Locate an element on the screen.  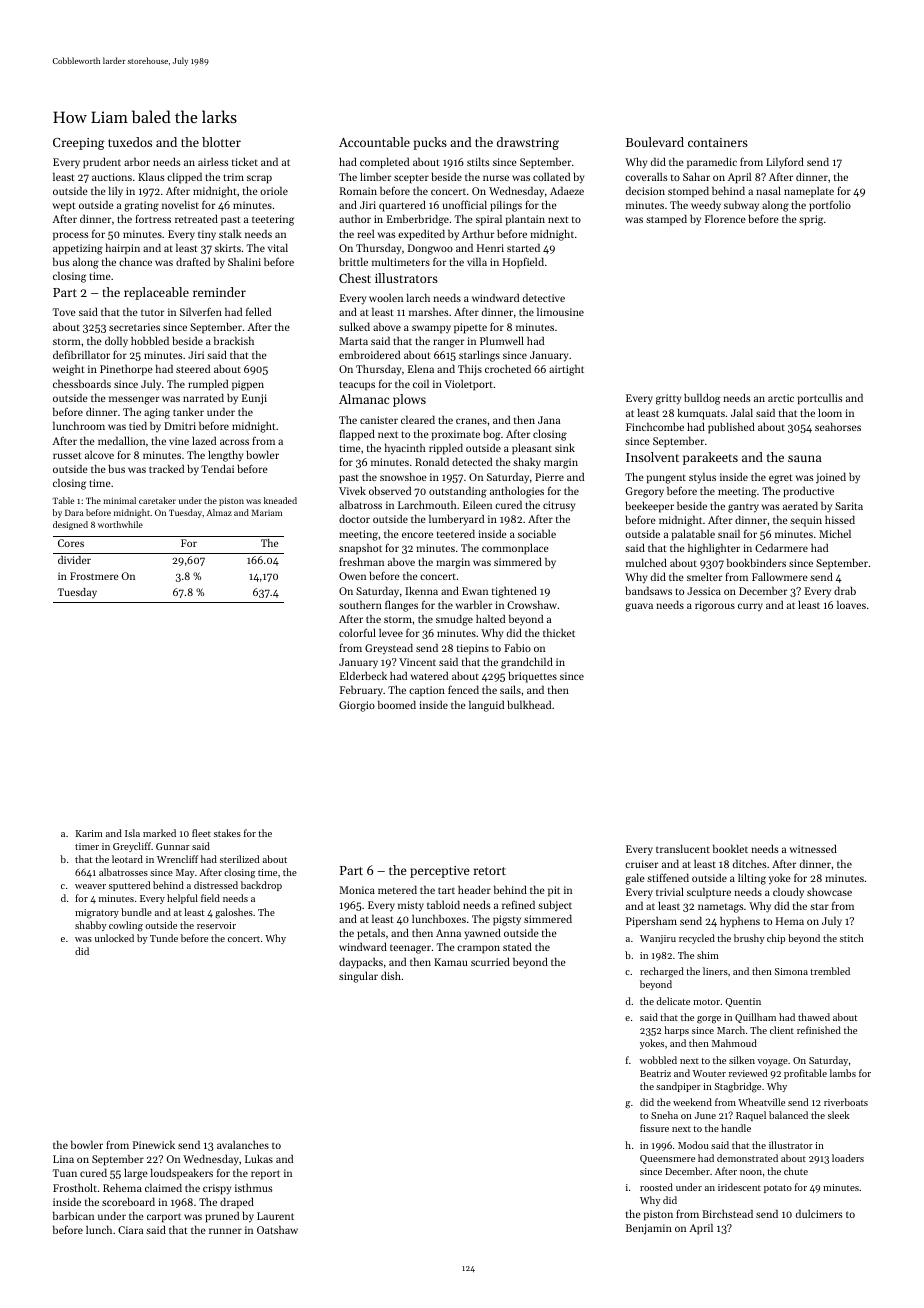
Birchstead is located at coordinates (727, 1213).
